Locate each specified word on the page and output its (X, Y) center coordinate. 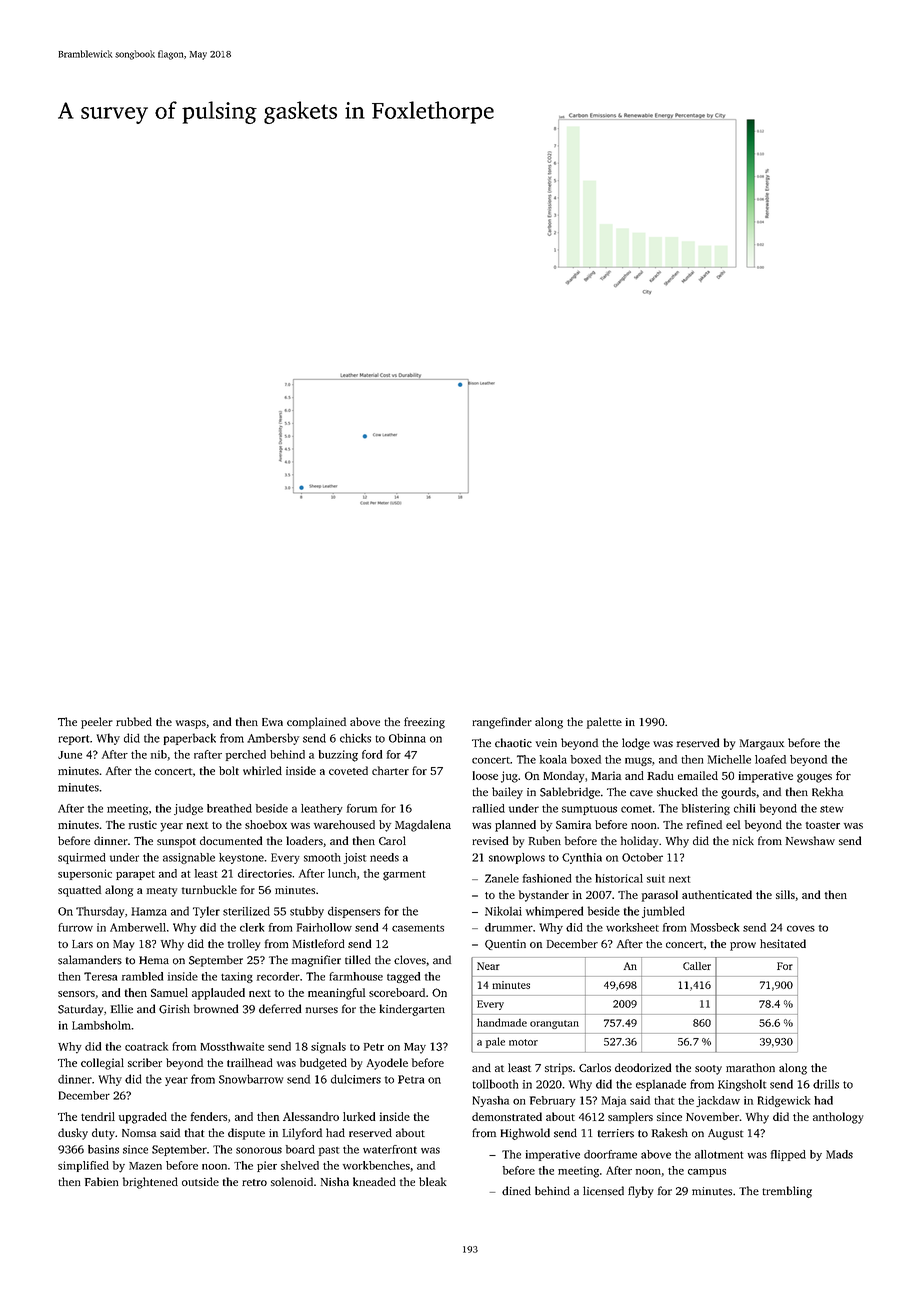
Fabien (102, 1181)
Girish (174, 1009)
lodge (636, 744)
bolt (229, 770)
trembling (787, 1192)
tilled (358, 960)
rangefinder (502, 723)
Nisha (335, 1181)
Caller (697, 966)
